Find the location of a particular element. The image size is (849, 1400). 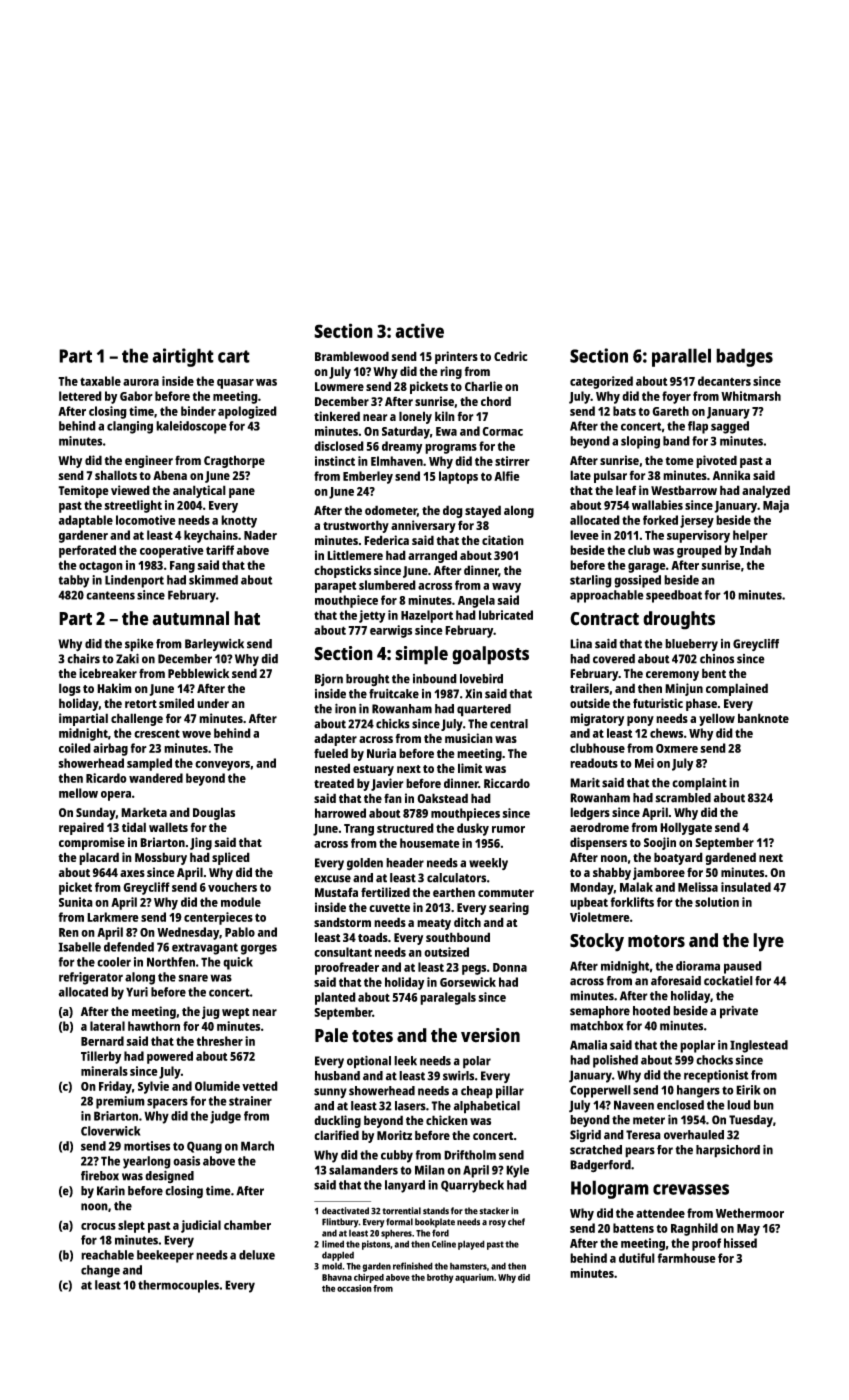

salamanders is located at coordinates (363, 1170).
